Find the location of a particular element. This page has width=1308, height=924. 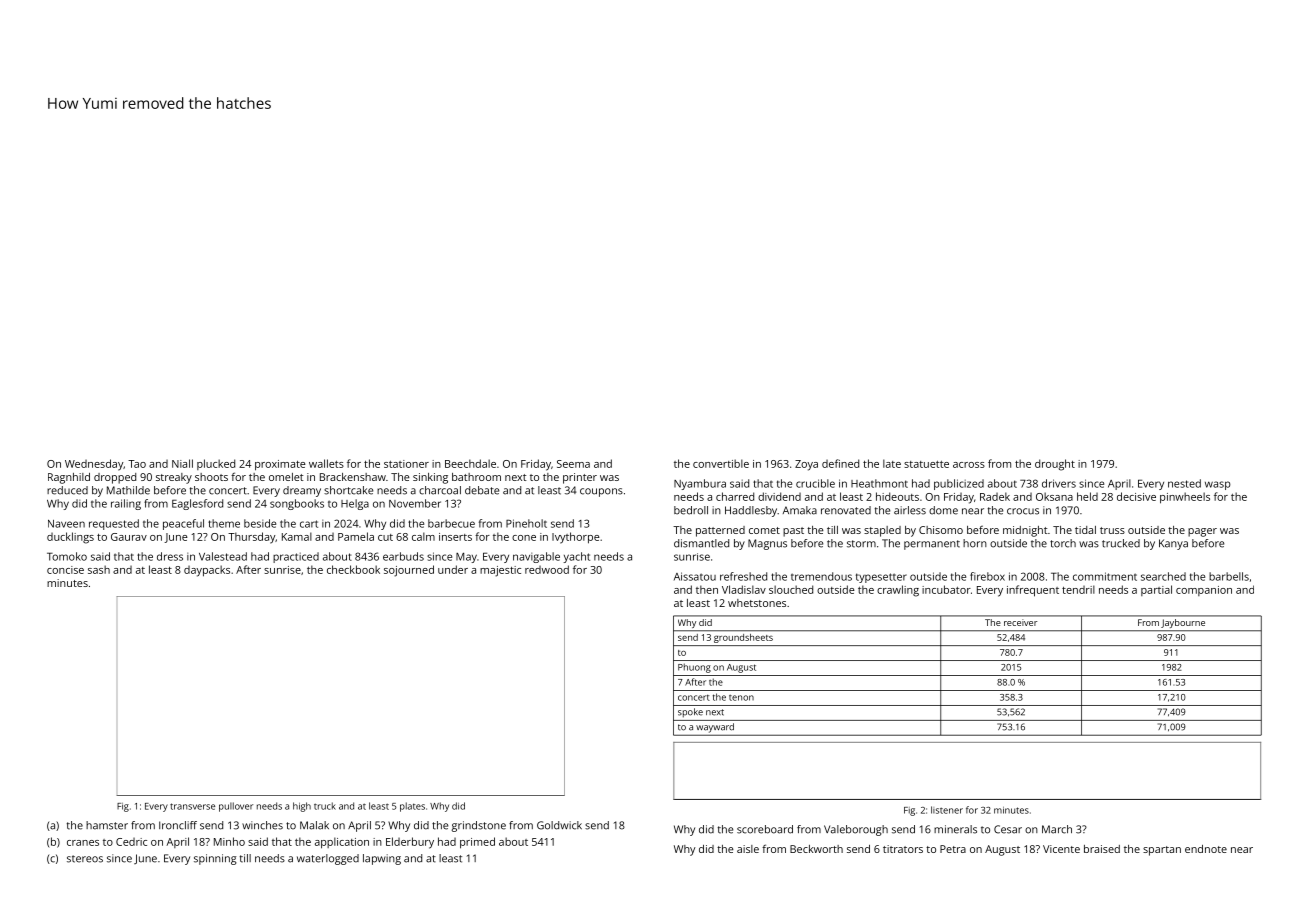

searched is located at coordinates (1163, 576).
